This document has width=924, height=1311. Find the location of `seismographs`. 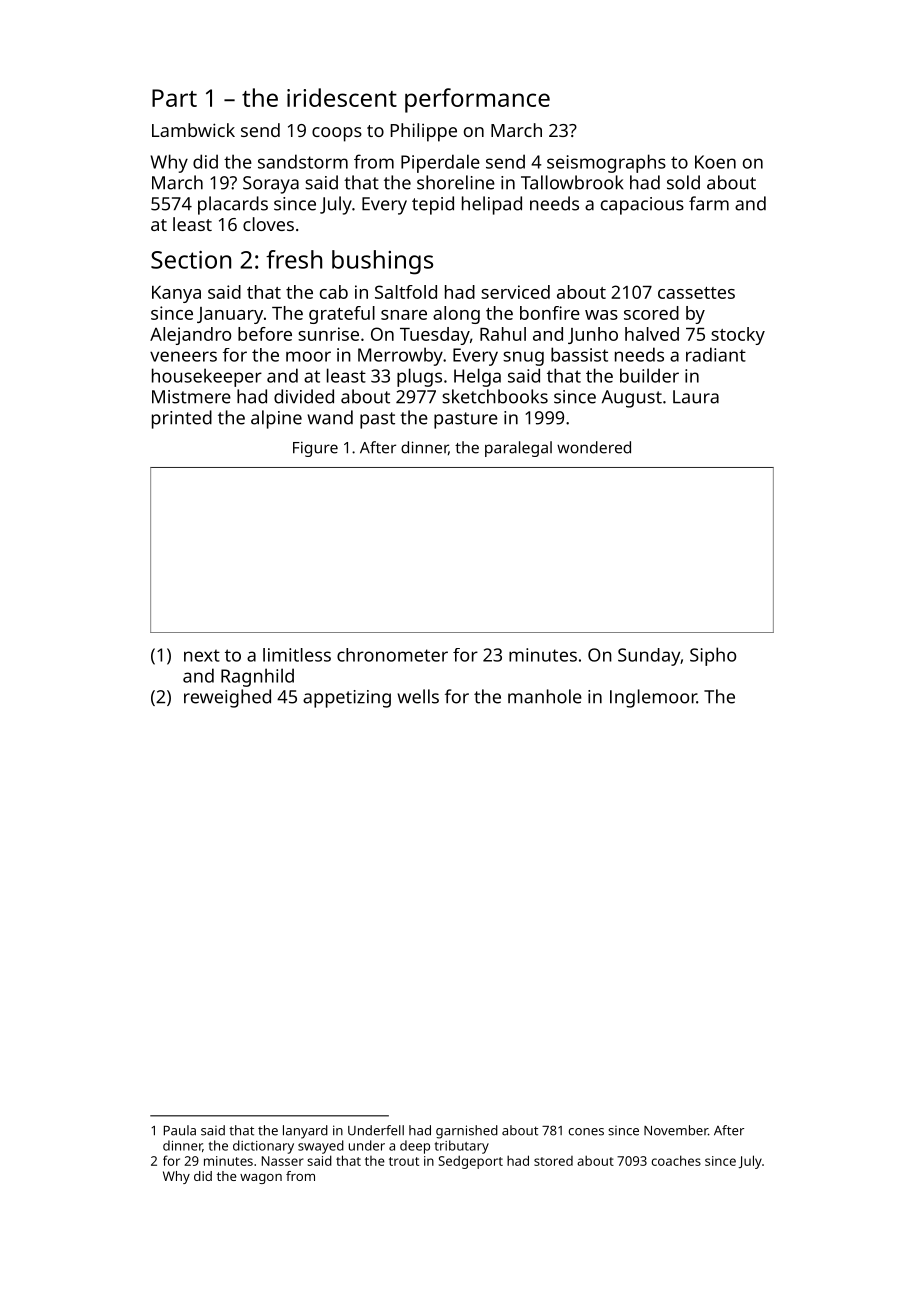

seismographs is located at coordinates (606, 163).
